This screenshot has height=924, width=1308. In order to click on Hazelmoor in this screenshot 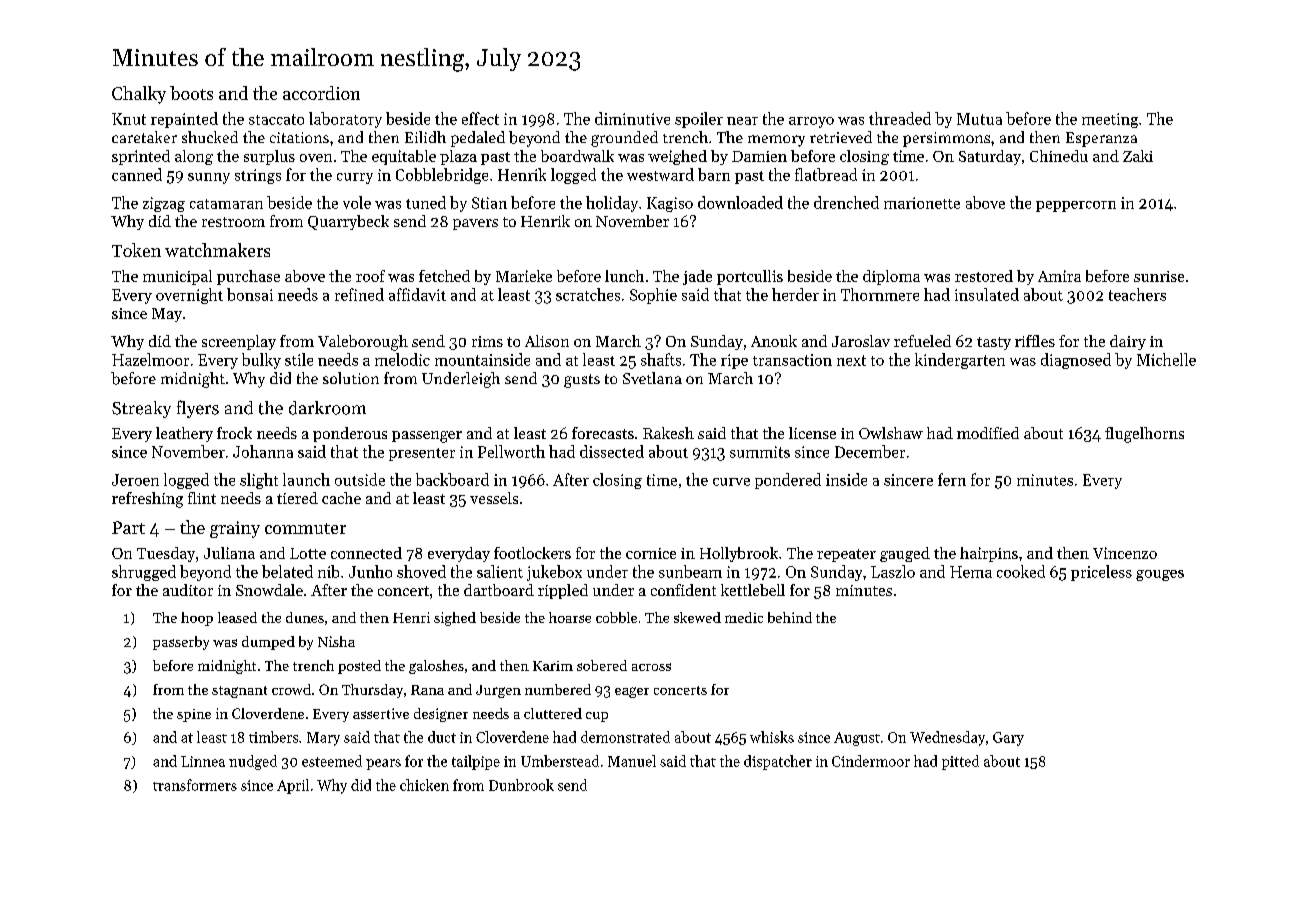, I will do `click(150, 359)`.
